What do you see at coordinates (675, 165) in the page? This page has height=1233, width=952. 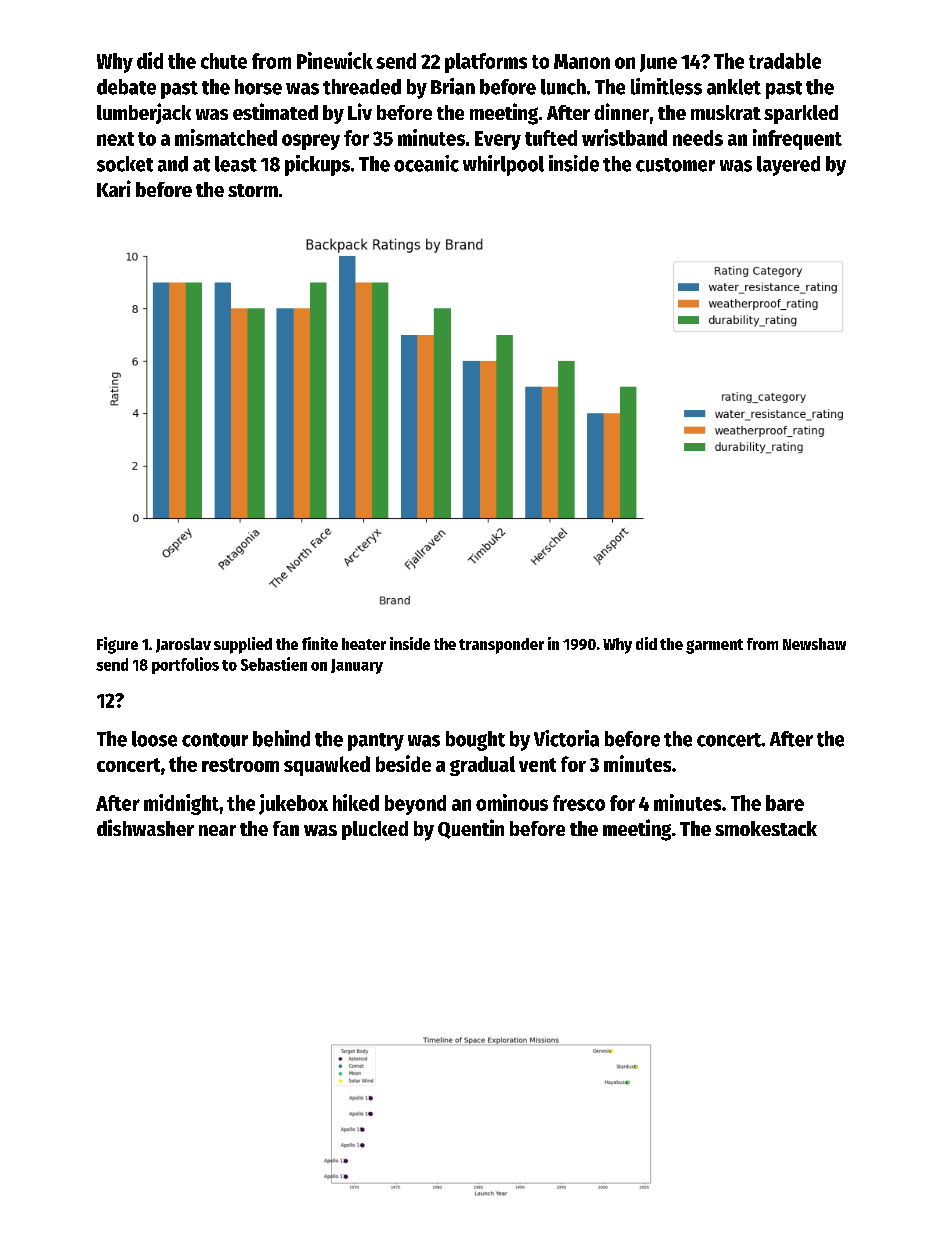 I see `customer` at bounding box center [675, 165].
